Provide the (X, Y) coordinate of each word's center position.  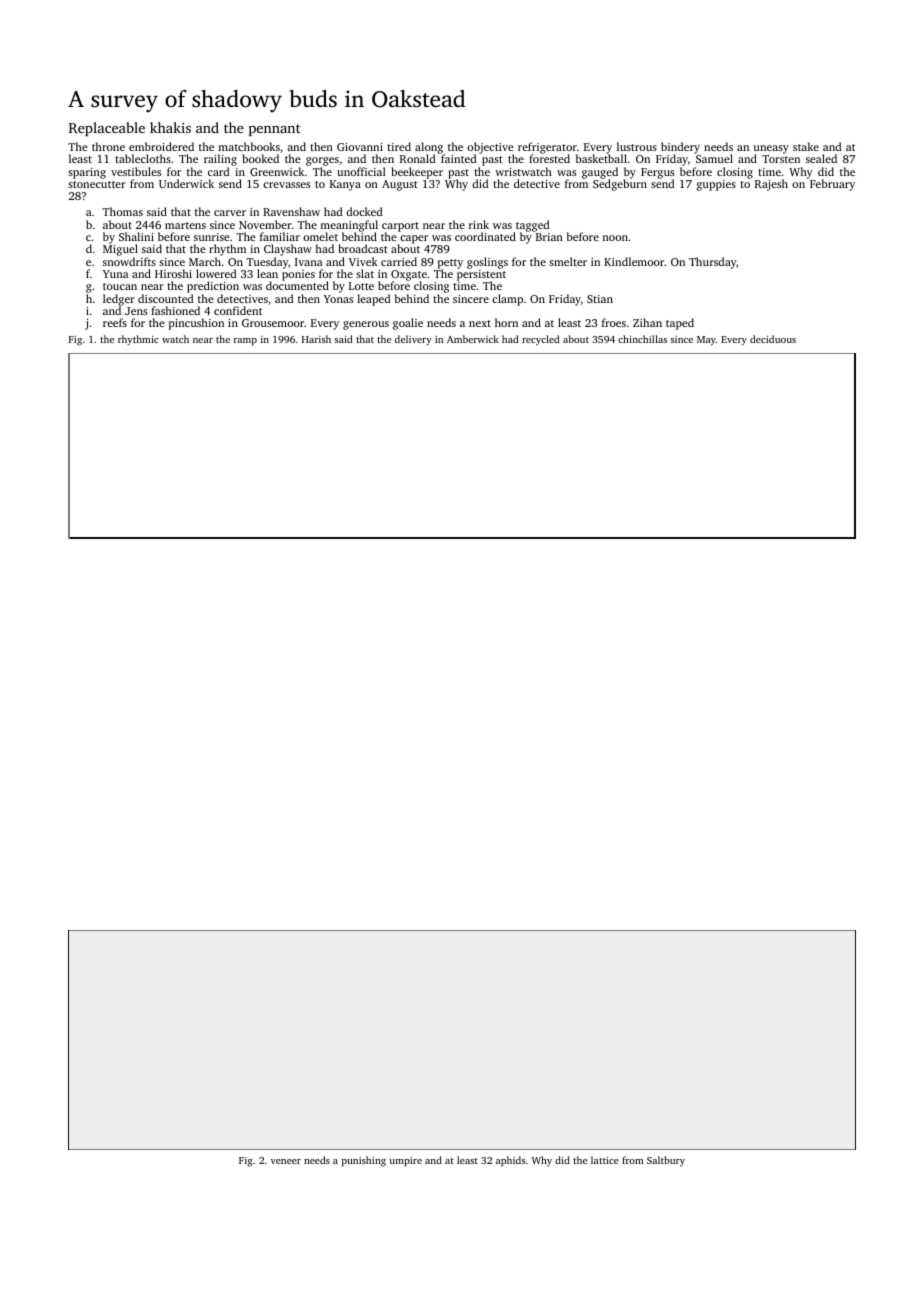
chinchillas (642, 339)
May (706, 341)
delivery (413, 340)
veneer (286, 1161)
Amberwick (473, 339)
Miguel (120, 250)
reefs (115, 322)
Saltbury (666, 1161)
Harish (316, 339)
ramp (245, 342)
